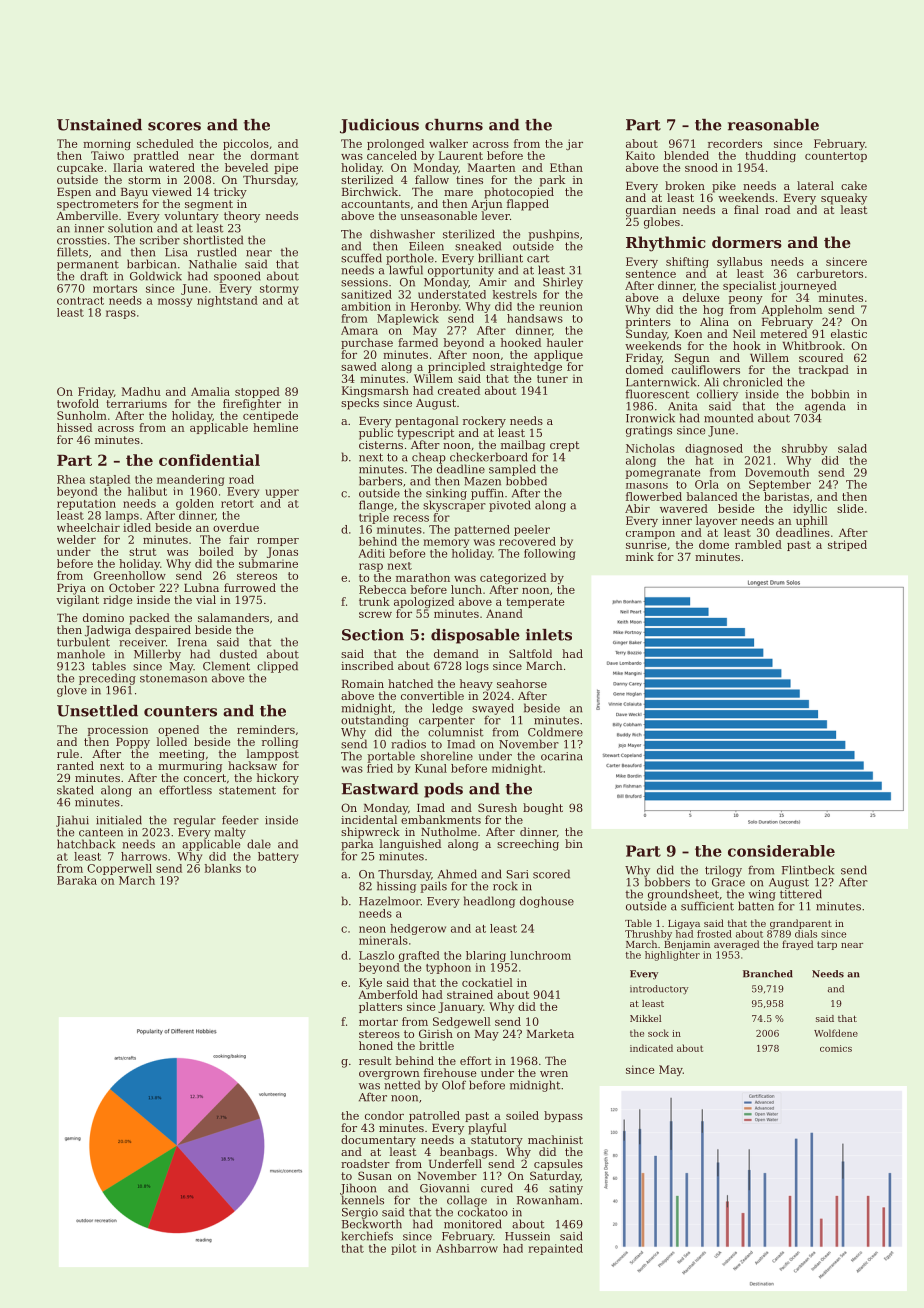 The width and height of the document is (924, 1308). What do you see at coordinates (444, 1188) in the document?
I see `Giovanni` at bounding box center [444, 1188].
